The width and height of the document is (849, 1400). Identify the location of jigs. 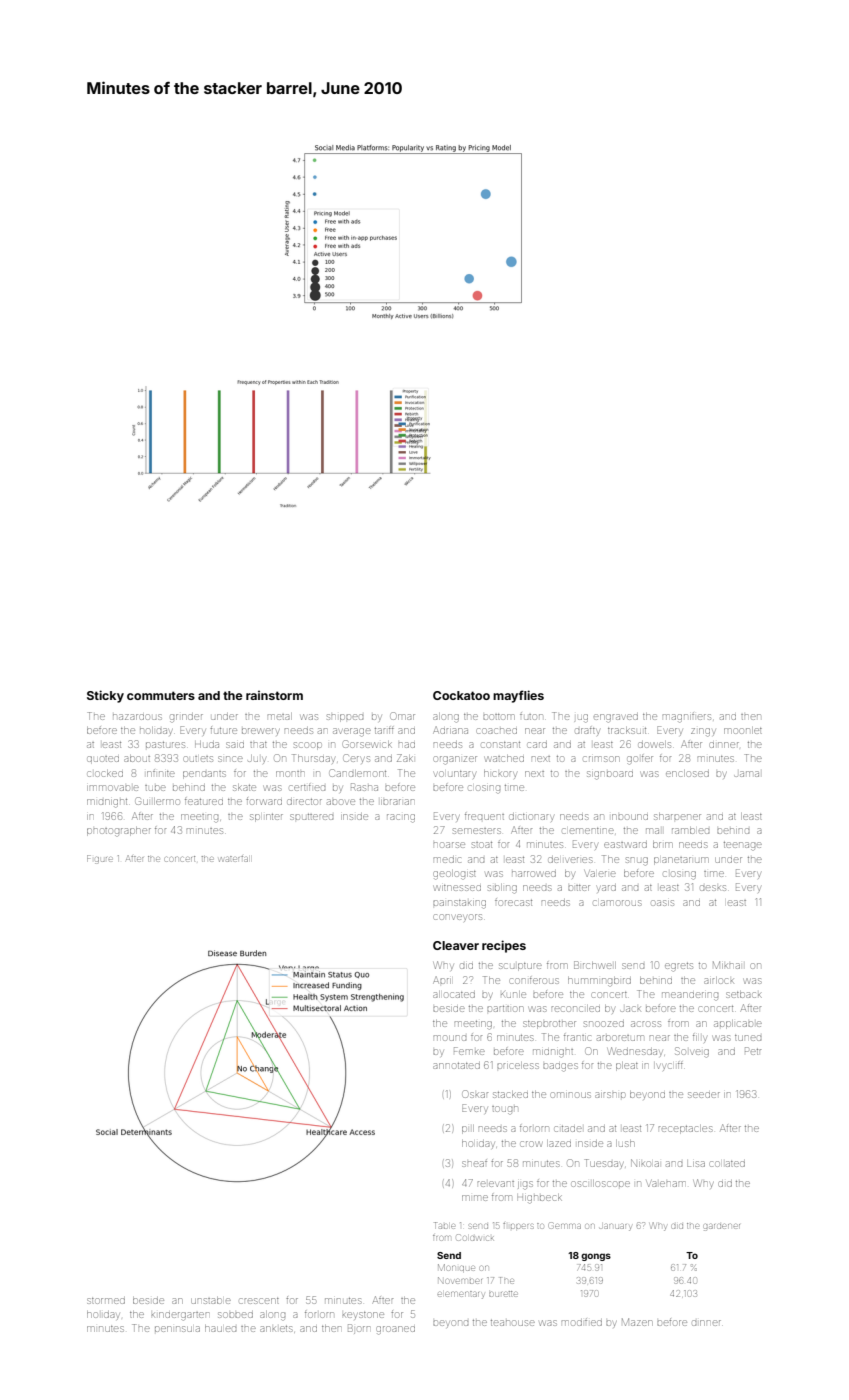
(525, 1185).
